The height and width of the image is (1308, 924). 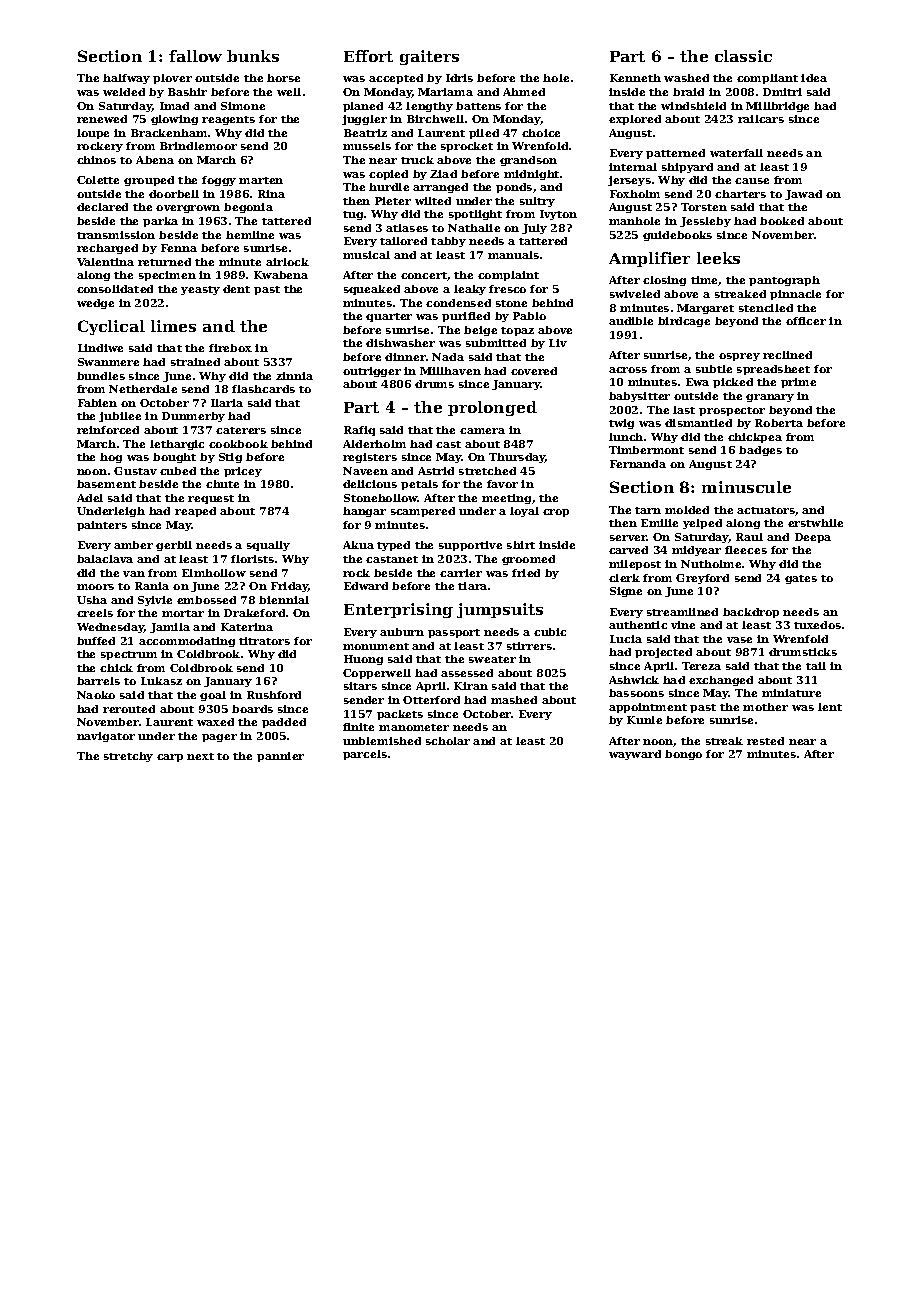 I want to click on Ahmed, so click(x=524, y=92).
